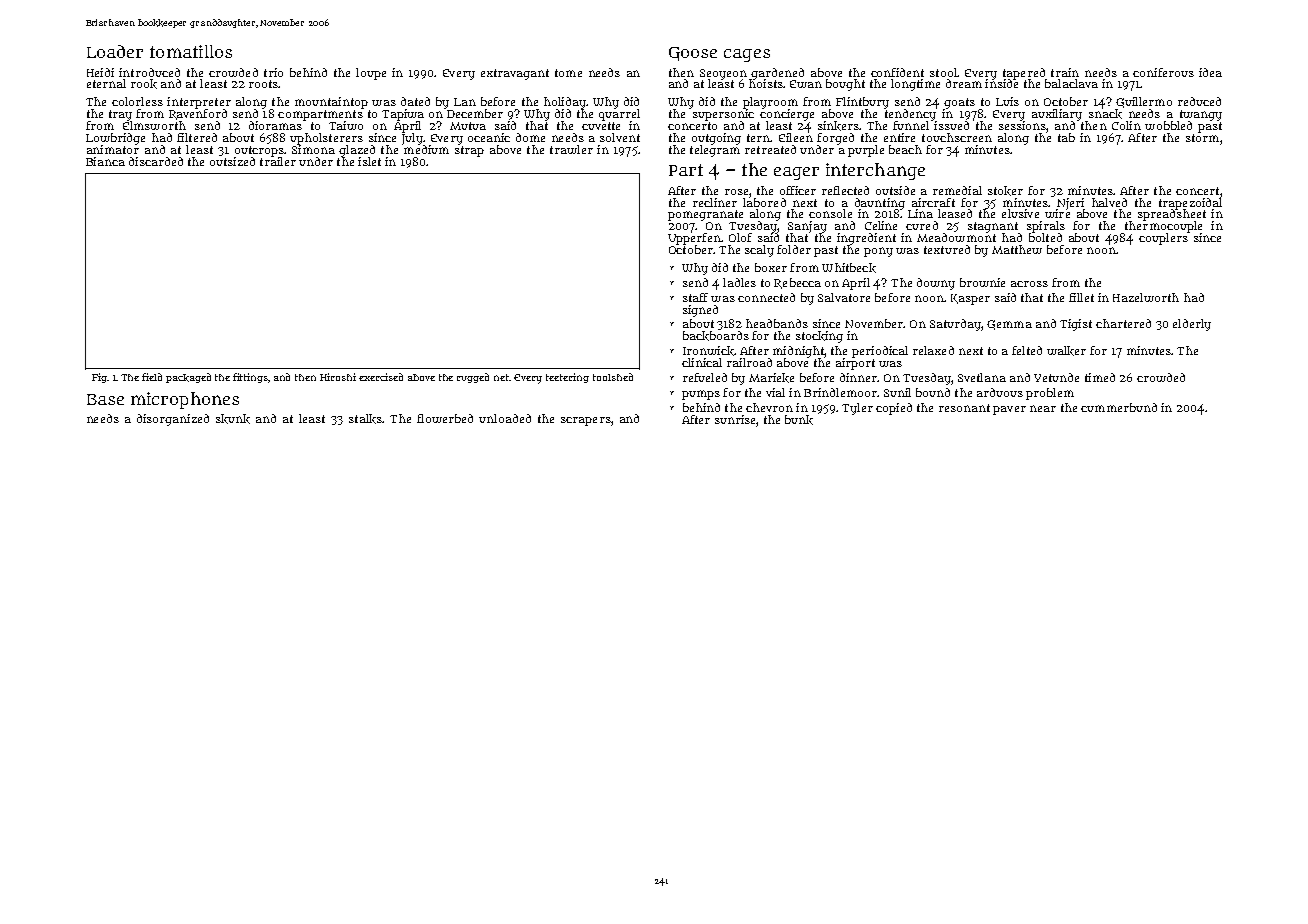  What do you see at coordinates (185, 400) in the screenshot?
I see `microphones` at bounding box center [185, 400].
